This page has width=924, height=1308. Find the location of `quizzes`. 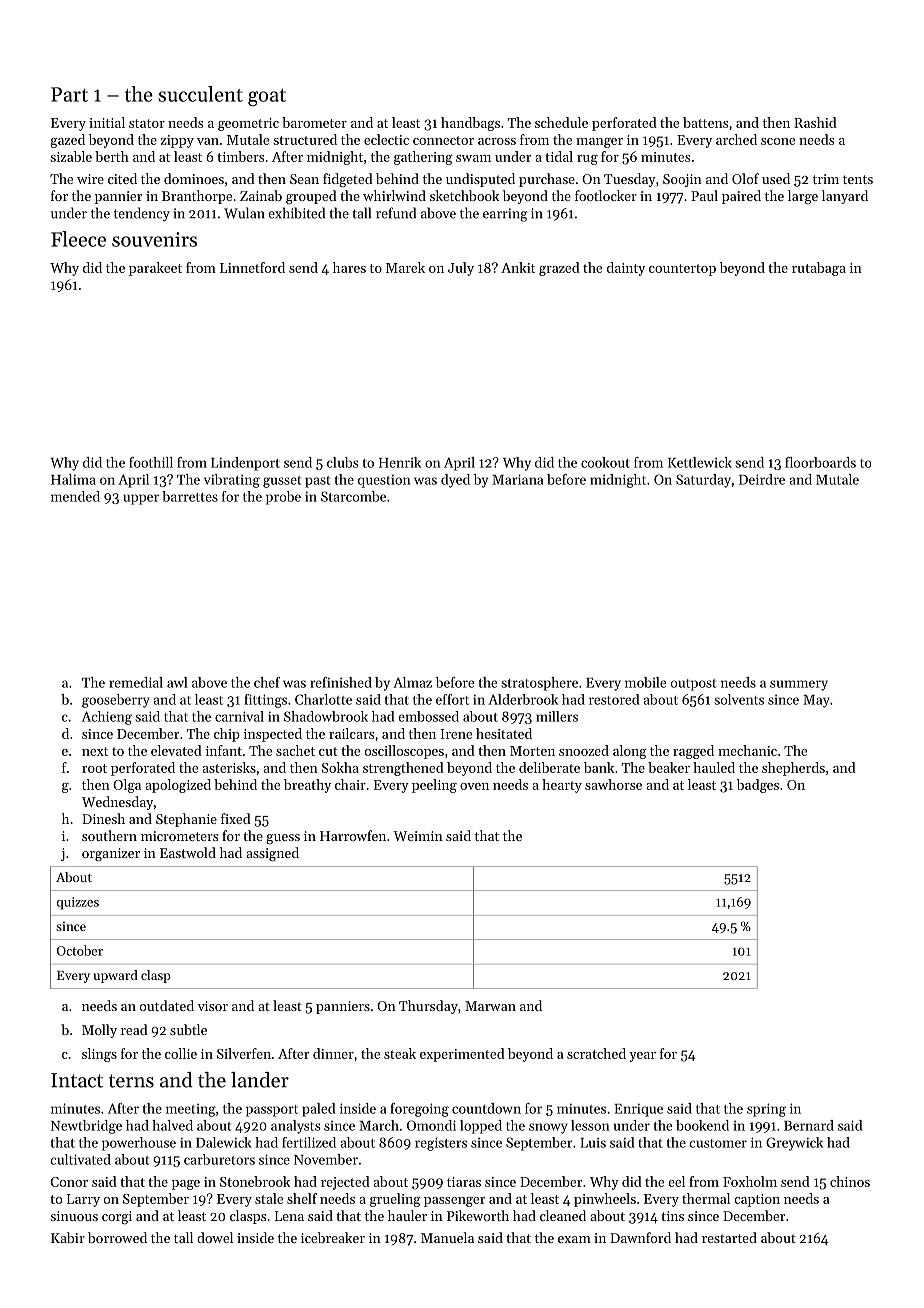

quizzes is located at coordinates (78, 903).
